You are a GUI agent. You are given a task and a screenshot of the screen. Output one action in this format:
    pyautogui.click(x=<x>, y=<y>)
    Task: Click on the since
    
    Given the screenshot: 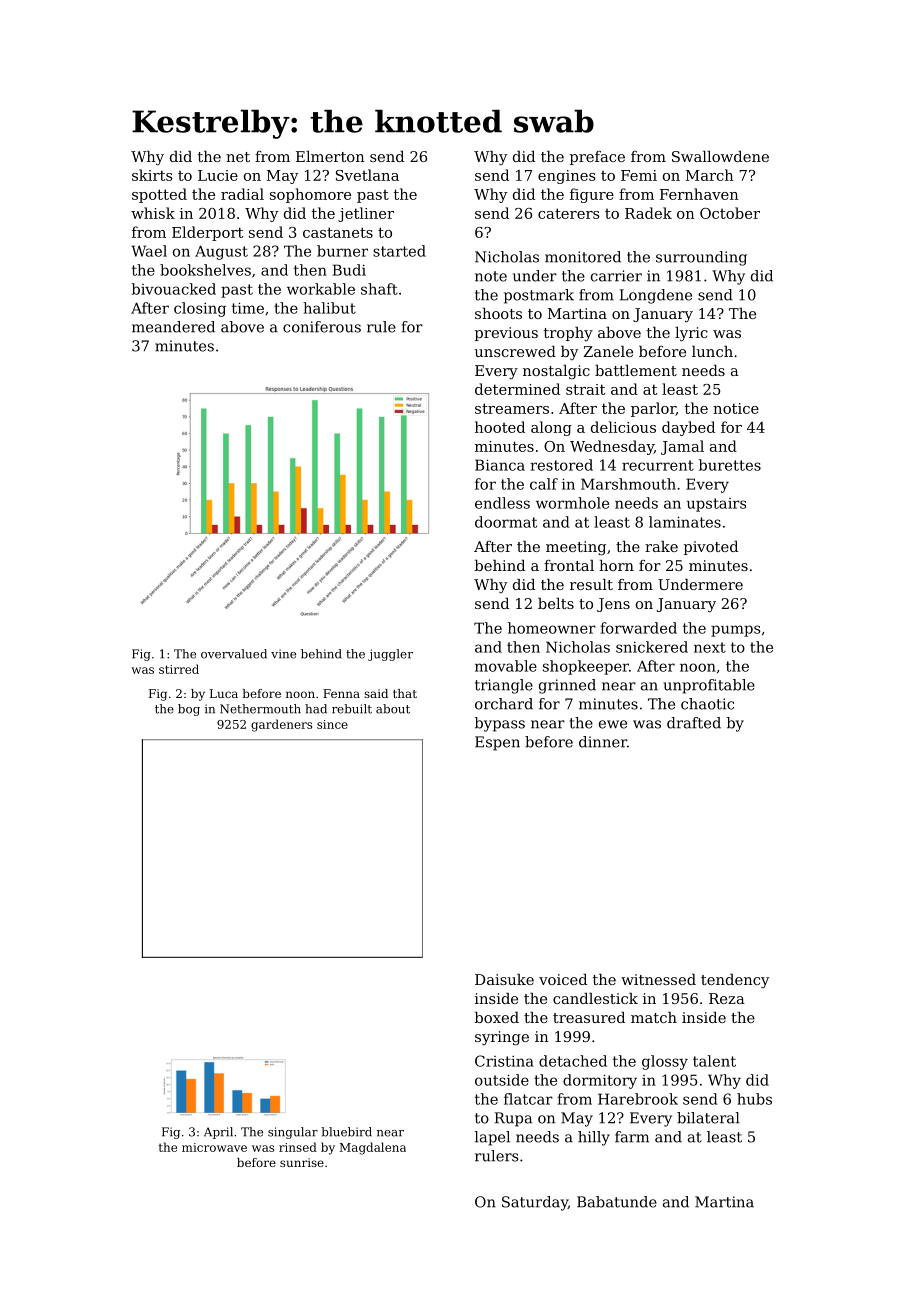 What is the action you would take?
    pyautogui.click(x=332, y=724)
